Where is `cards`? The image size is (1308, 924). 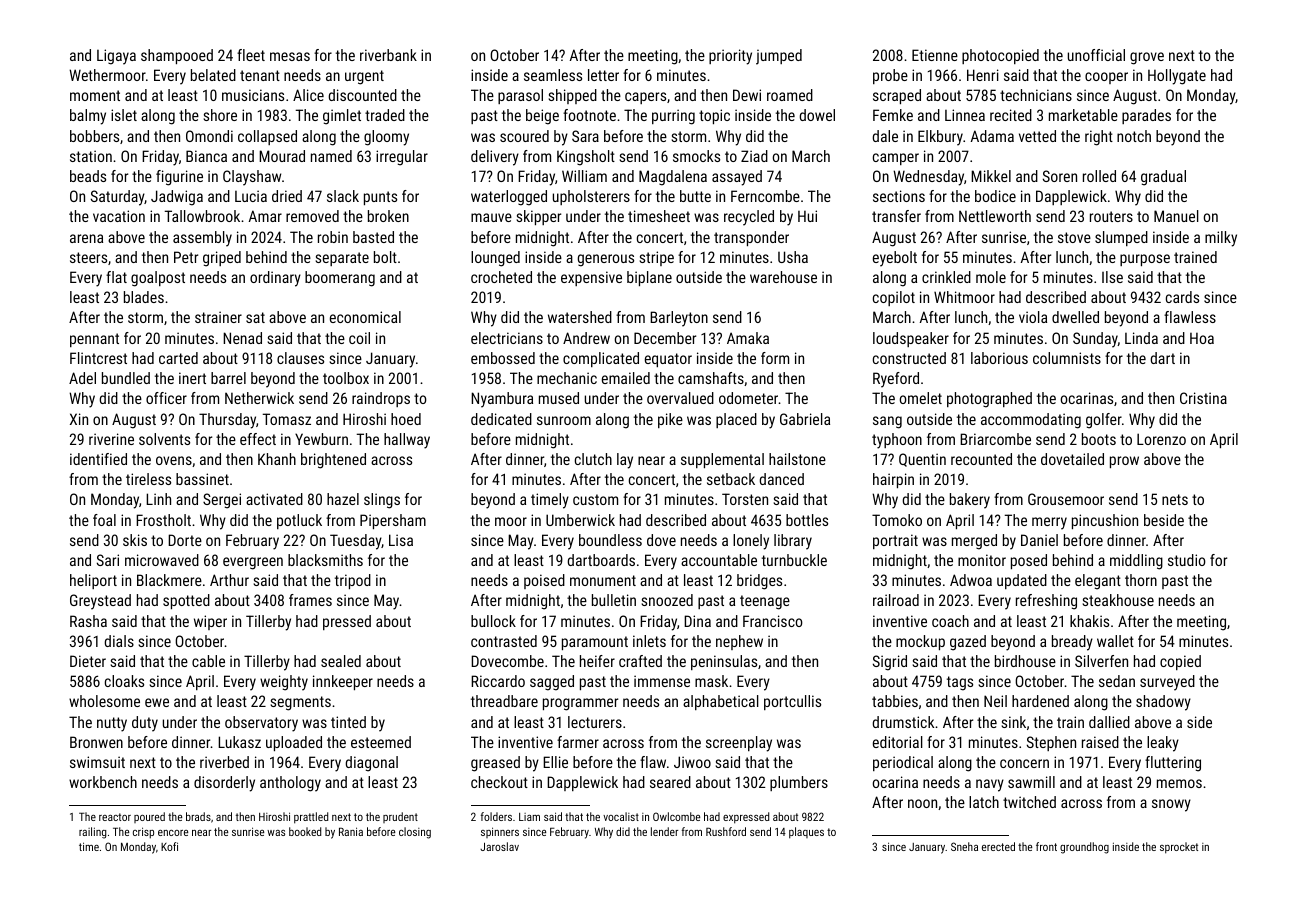 cards is located at coordinates (1182, 297).
